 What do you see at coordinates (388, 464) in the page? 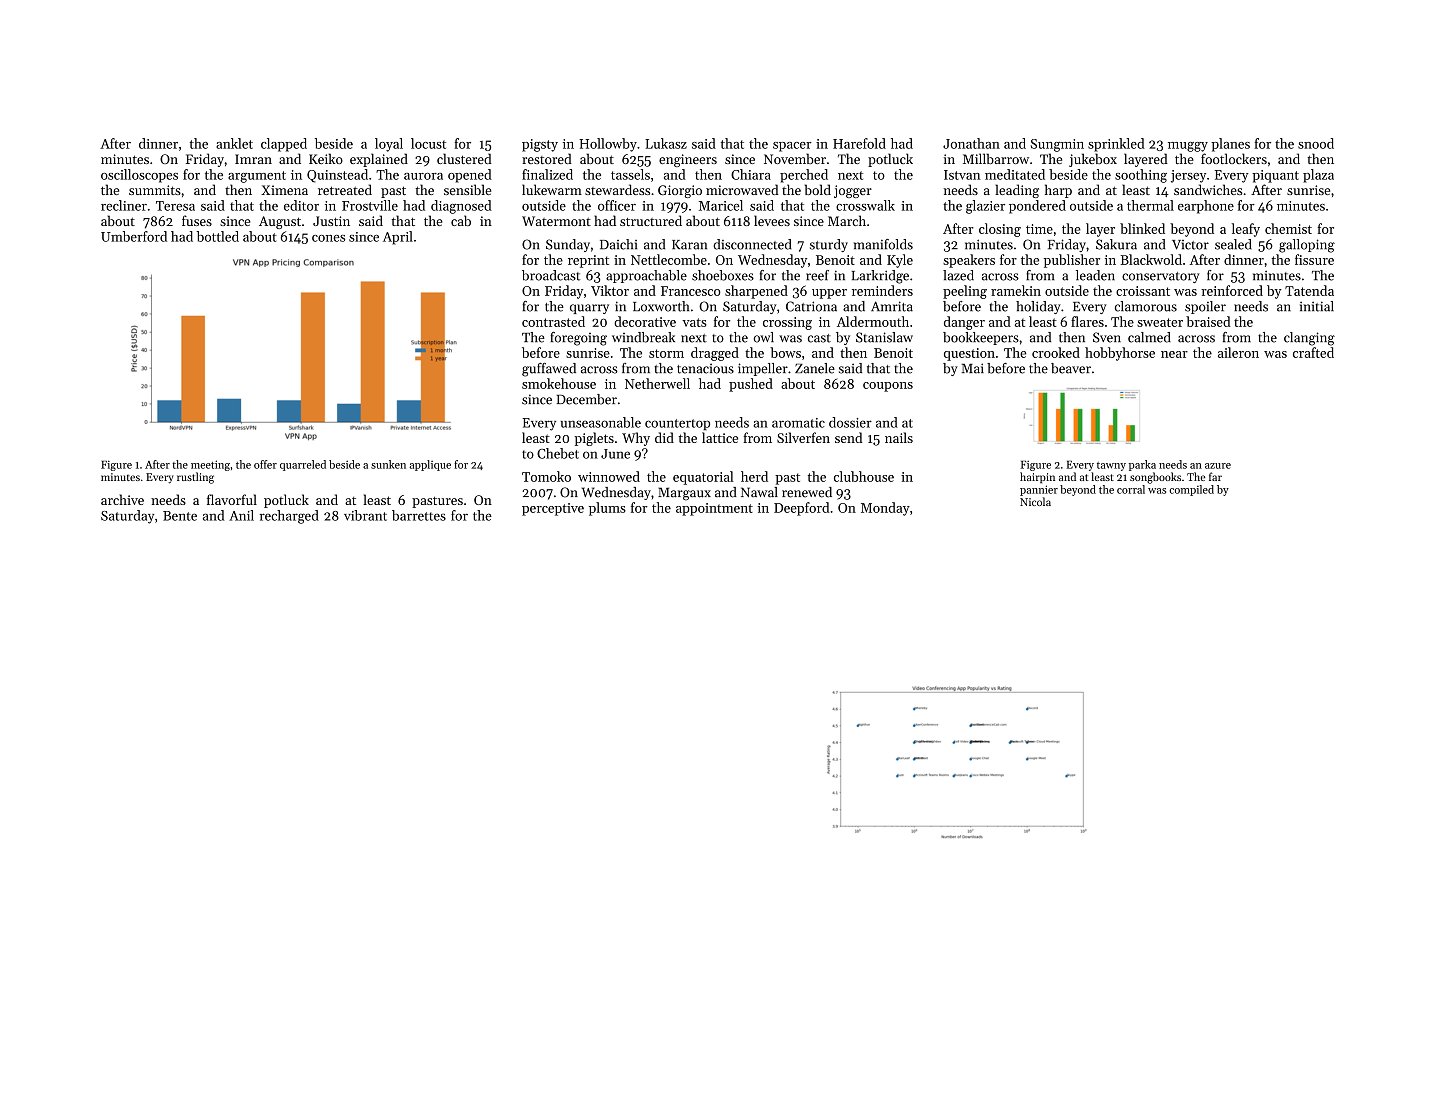
I see `sunken` at bounding box center [388, 464].
